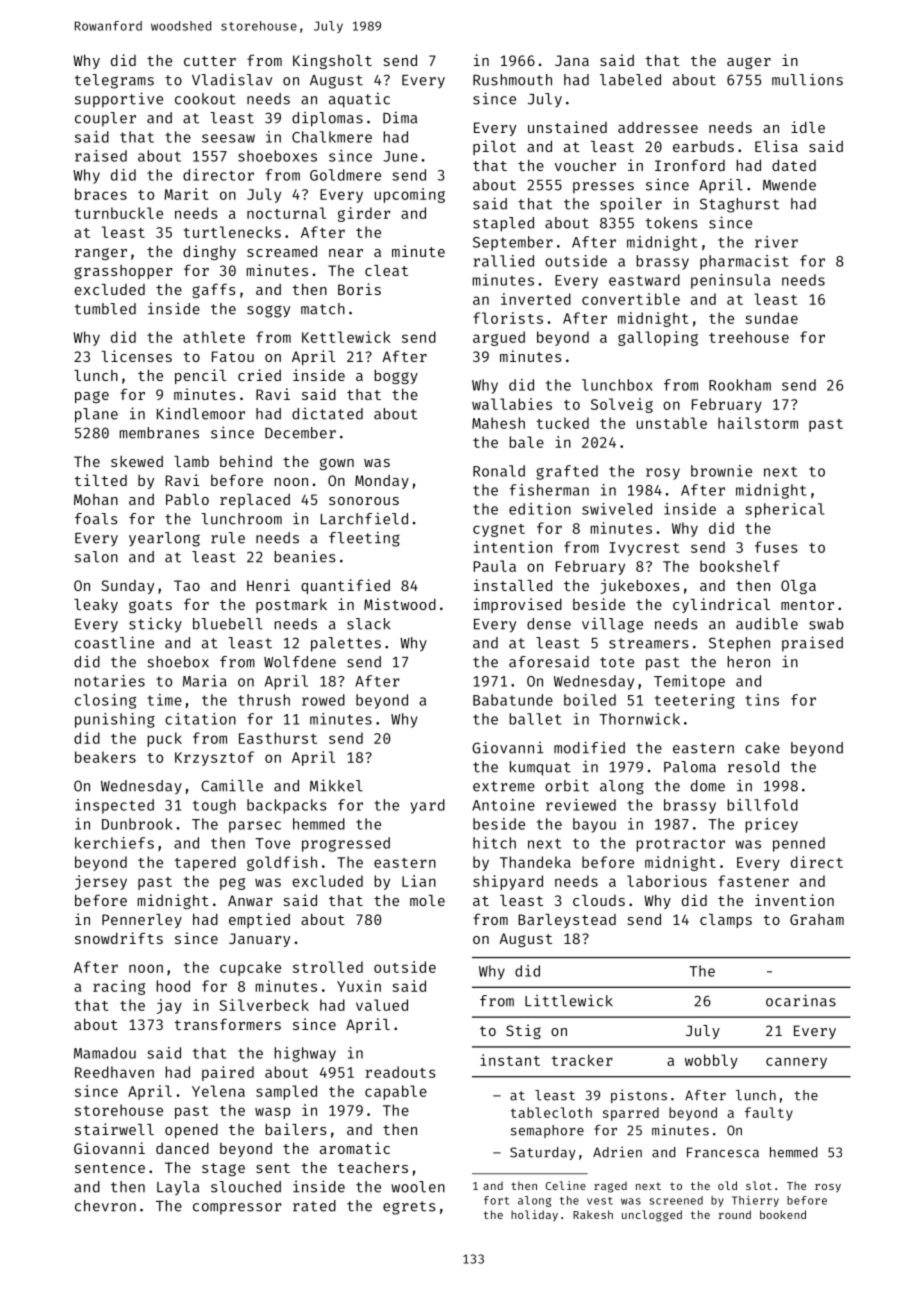  What do you see at coordinates (105, 1206) in the document?
I see `chevron` at bounding box center [105, 1206].
